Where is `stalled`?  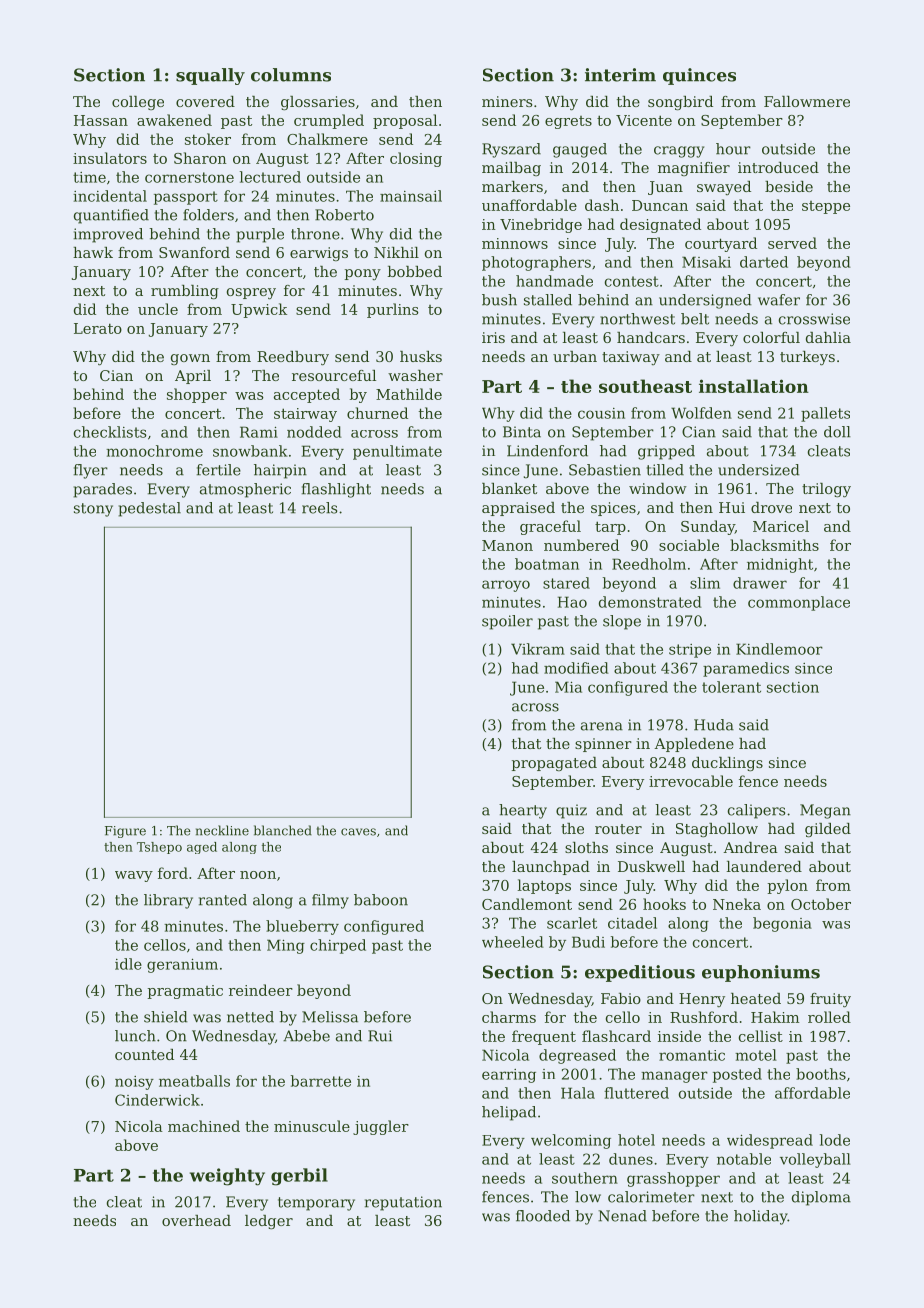 stalled is located at coordinates (548, 300).
